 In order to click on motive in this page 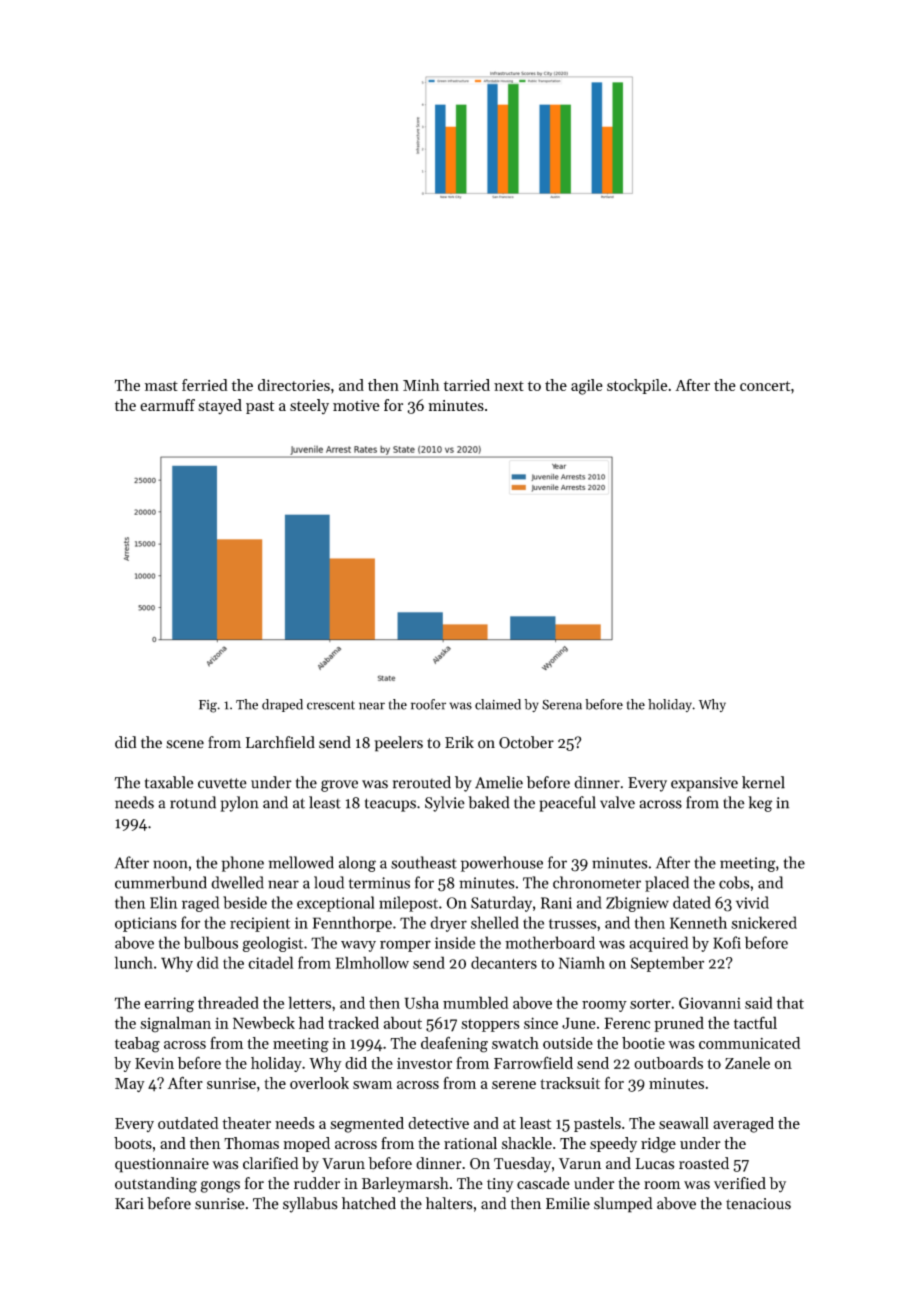, I will do `click(356, 405)`.
